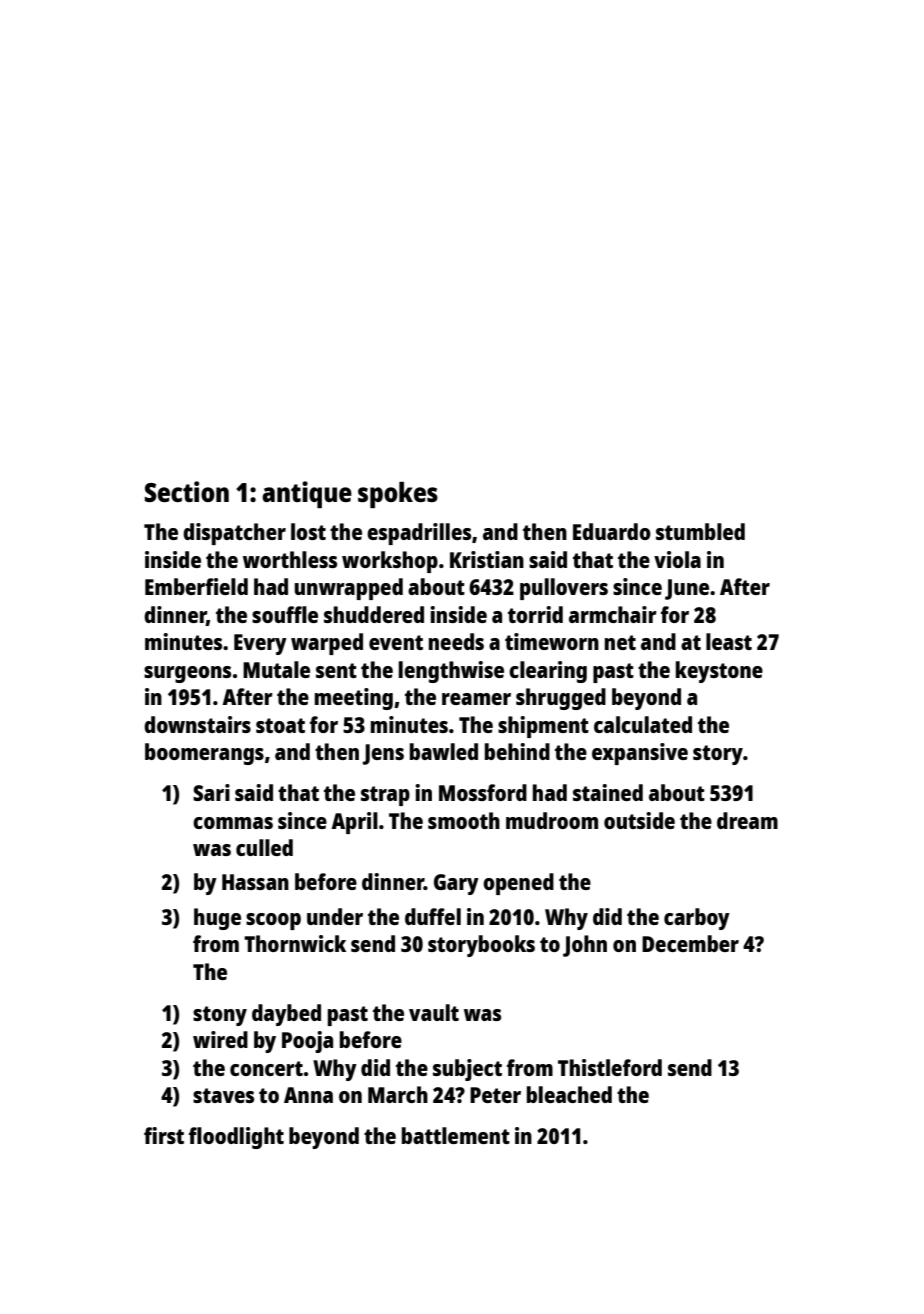 The width and height of the document is (924, 1314). Describe the element at coordinates (164, 1135) in the document. I see `first` at that location.
